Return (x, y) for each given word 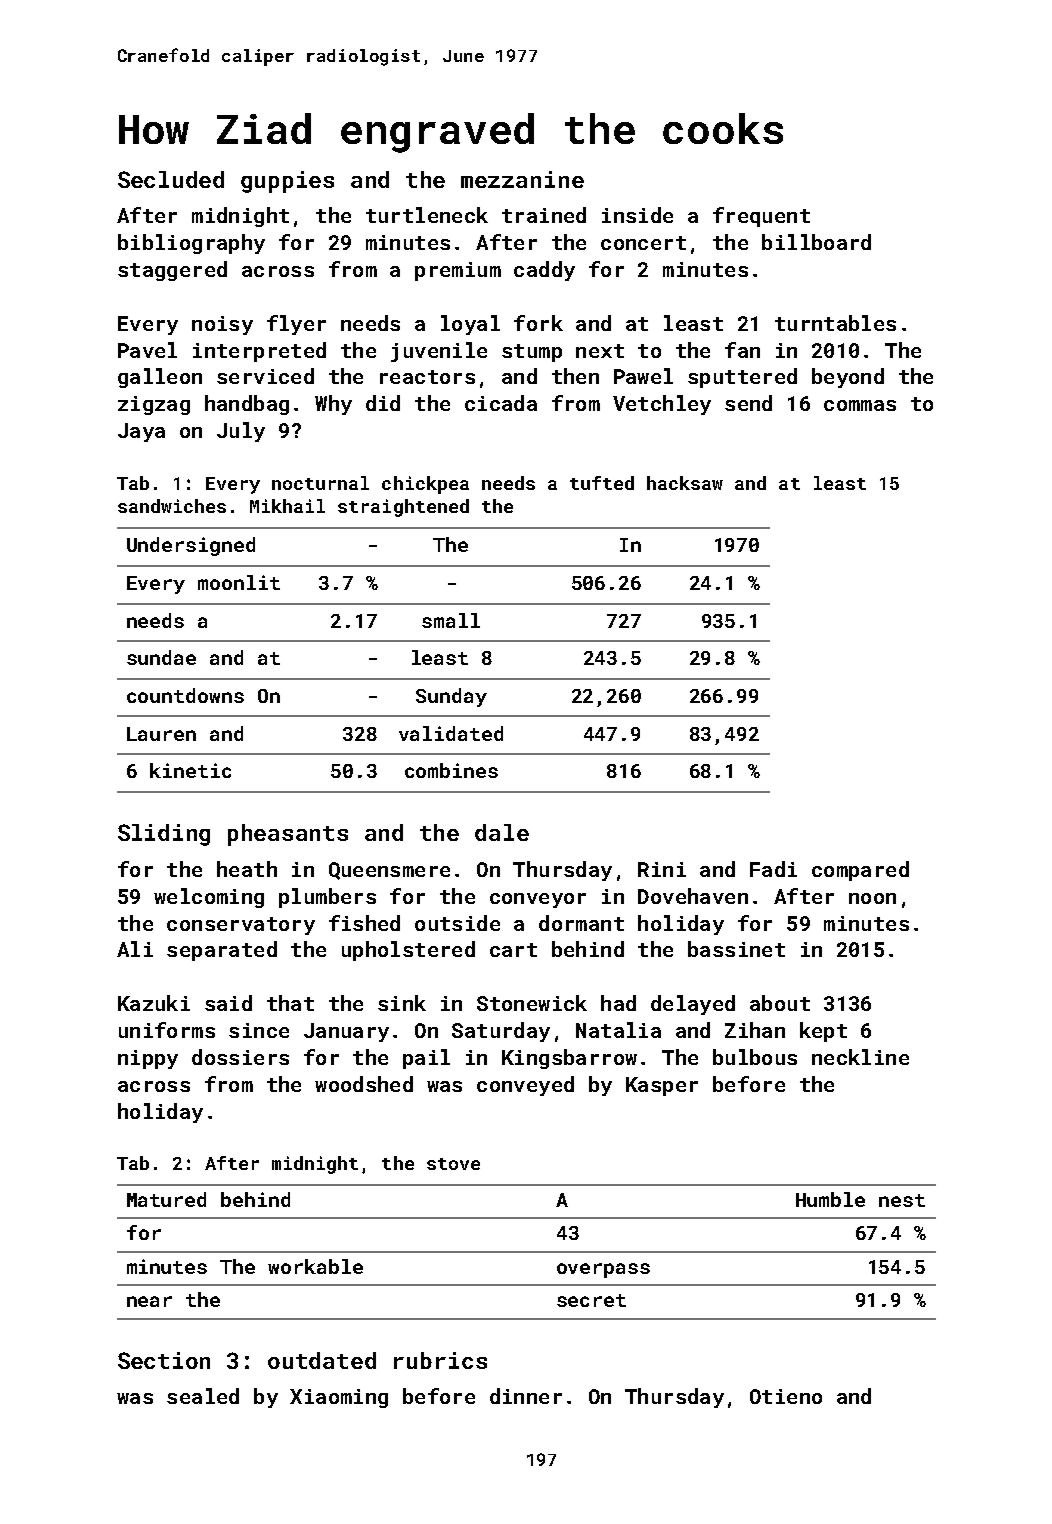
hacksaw (685, 483)
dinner (526, 1396)
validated (451, 733)
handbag (247, 405)
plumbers (327, 898)
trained (544, 215)
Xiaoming (339, 1398)
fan (742, 350)
